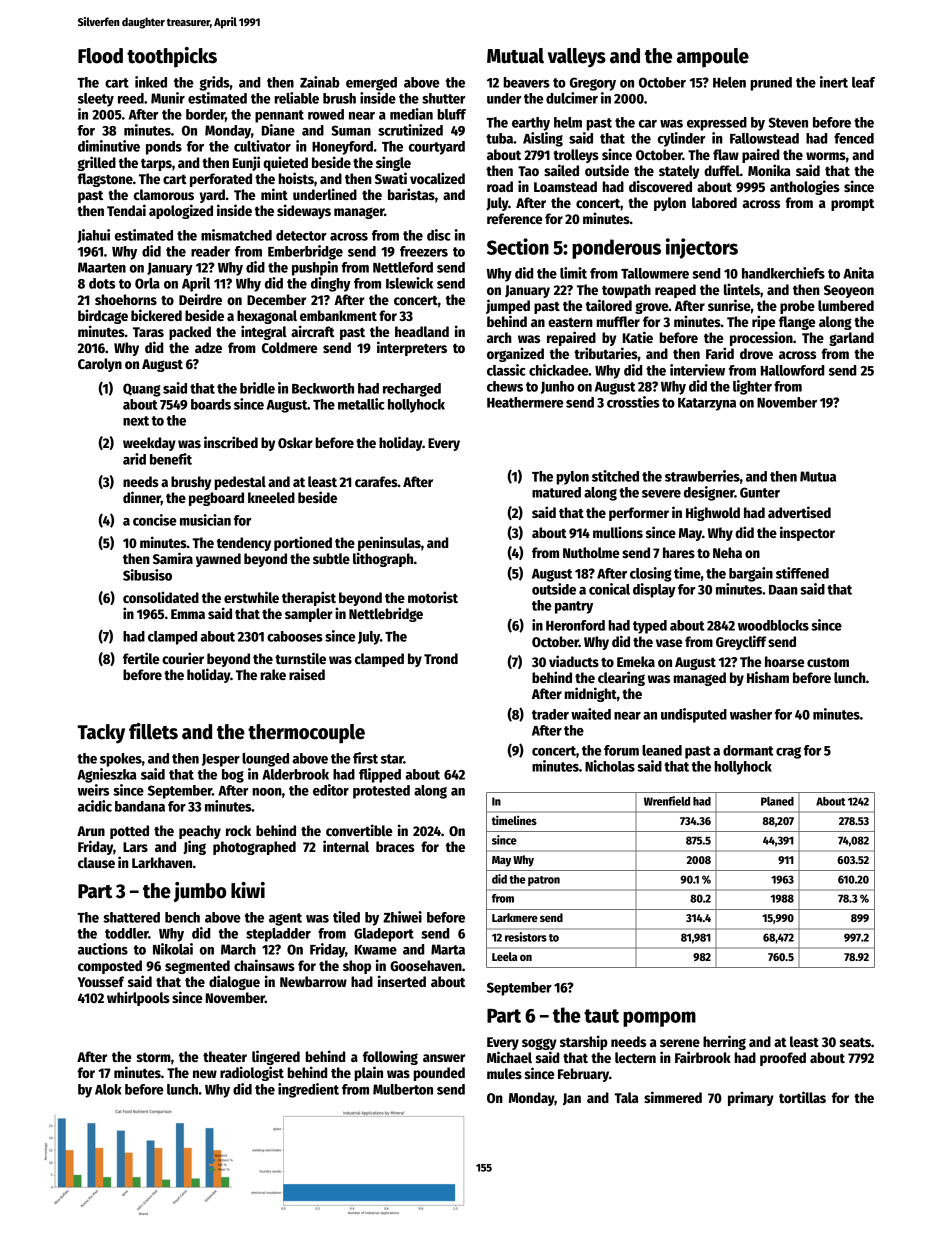 The image size is (952, 1233). I want to click on manager, so click(359, 213).
